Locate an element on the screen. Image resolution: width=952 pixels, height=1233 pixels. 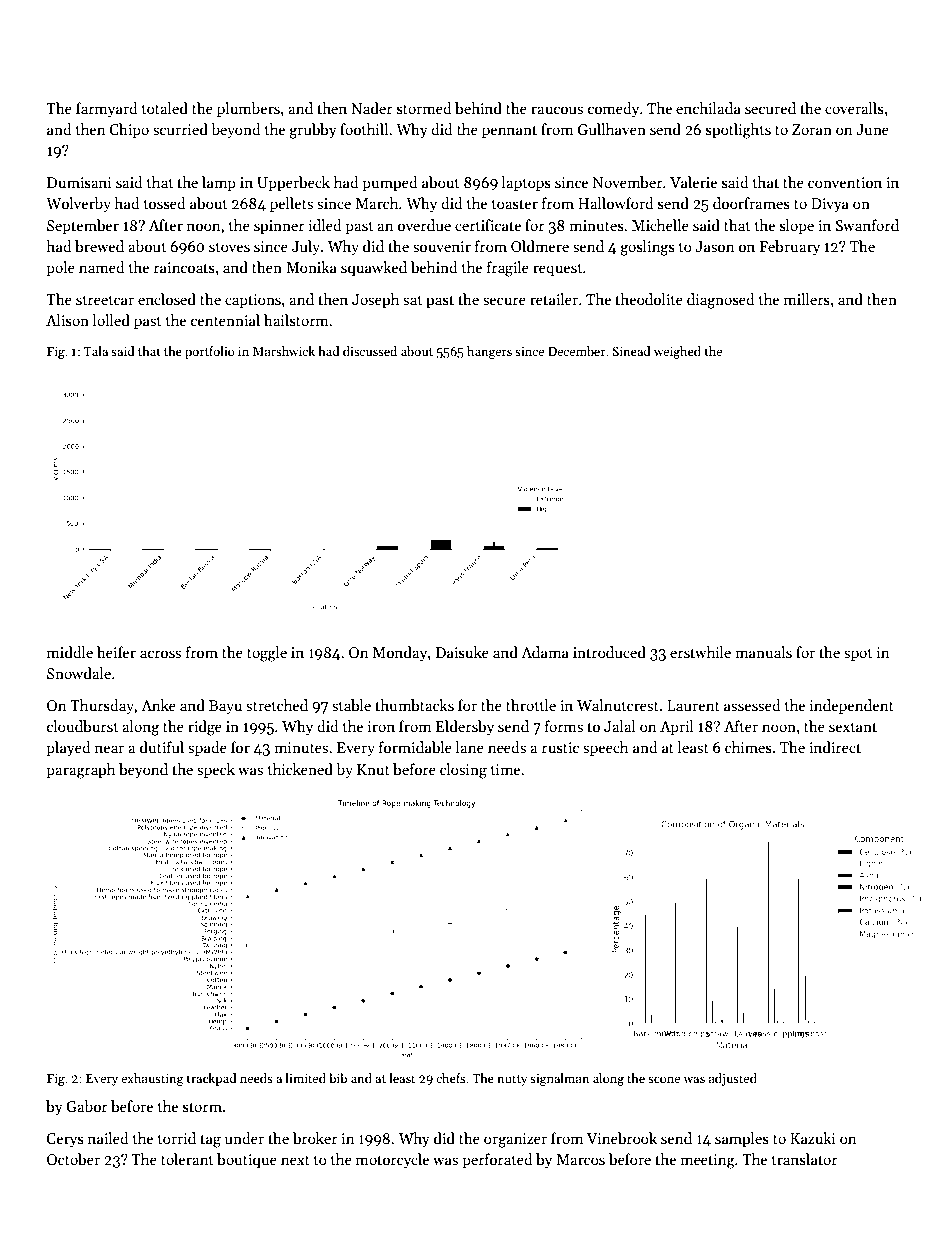
translator is located at coordinates (805, 1159).
